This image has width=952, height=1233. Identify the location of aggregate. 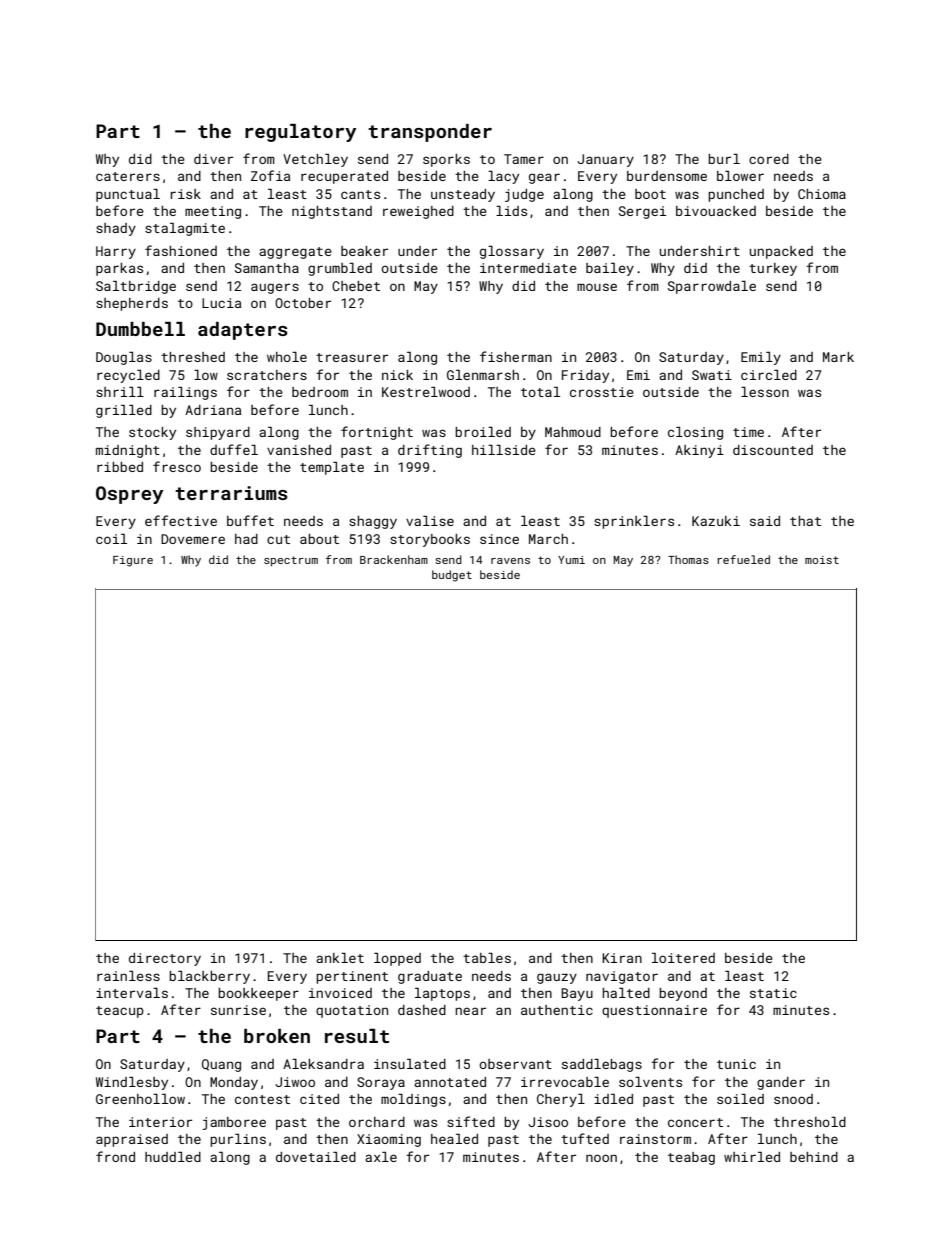
(295, 253).
